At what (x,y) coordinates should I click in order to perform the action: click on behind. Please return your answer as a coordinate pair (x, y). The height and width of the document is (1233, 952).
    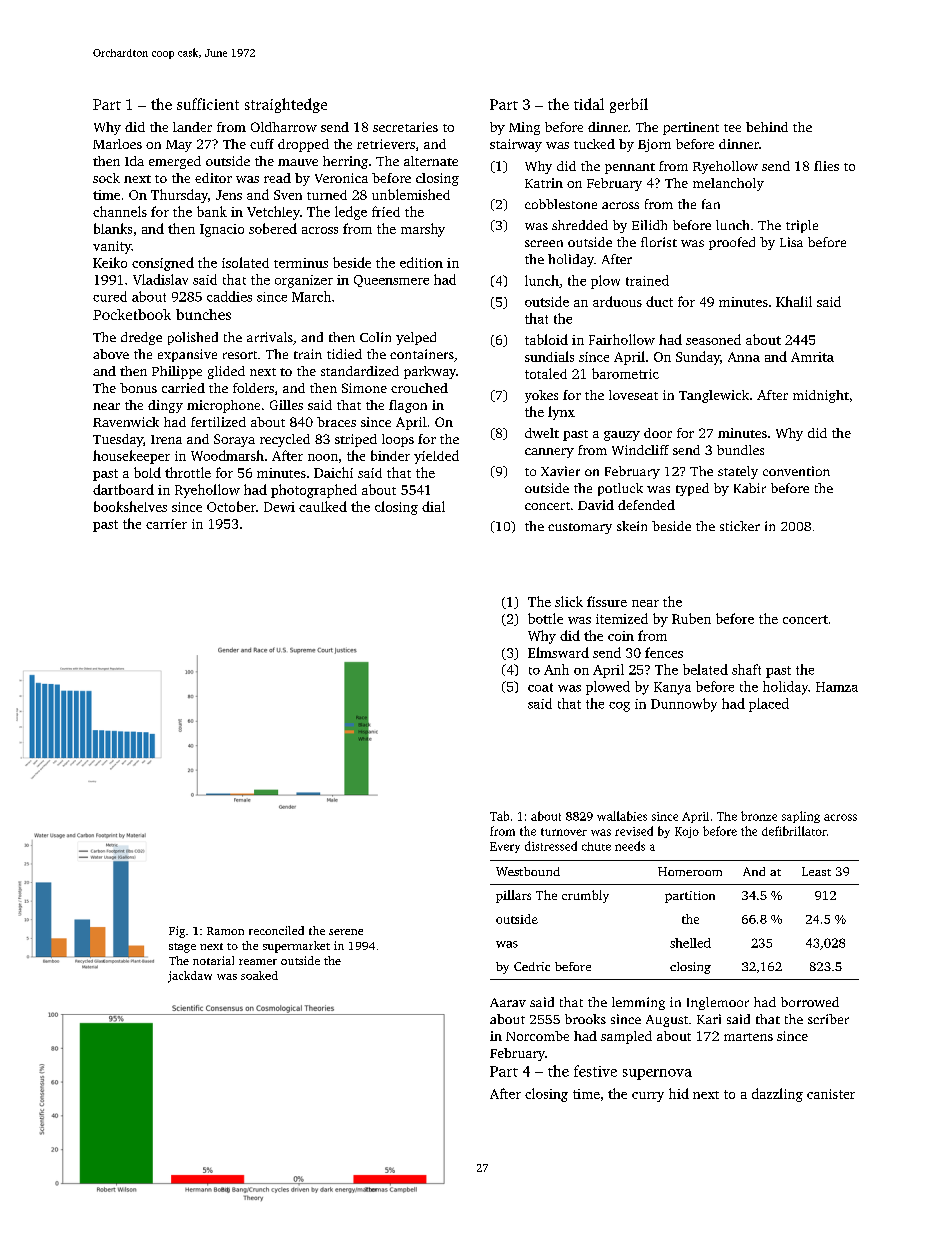
    Looking at the image, I should click on (767, 127).
